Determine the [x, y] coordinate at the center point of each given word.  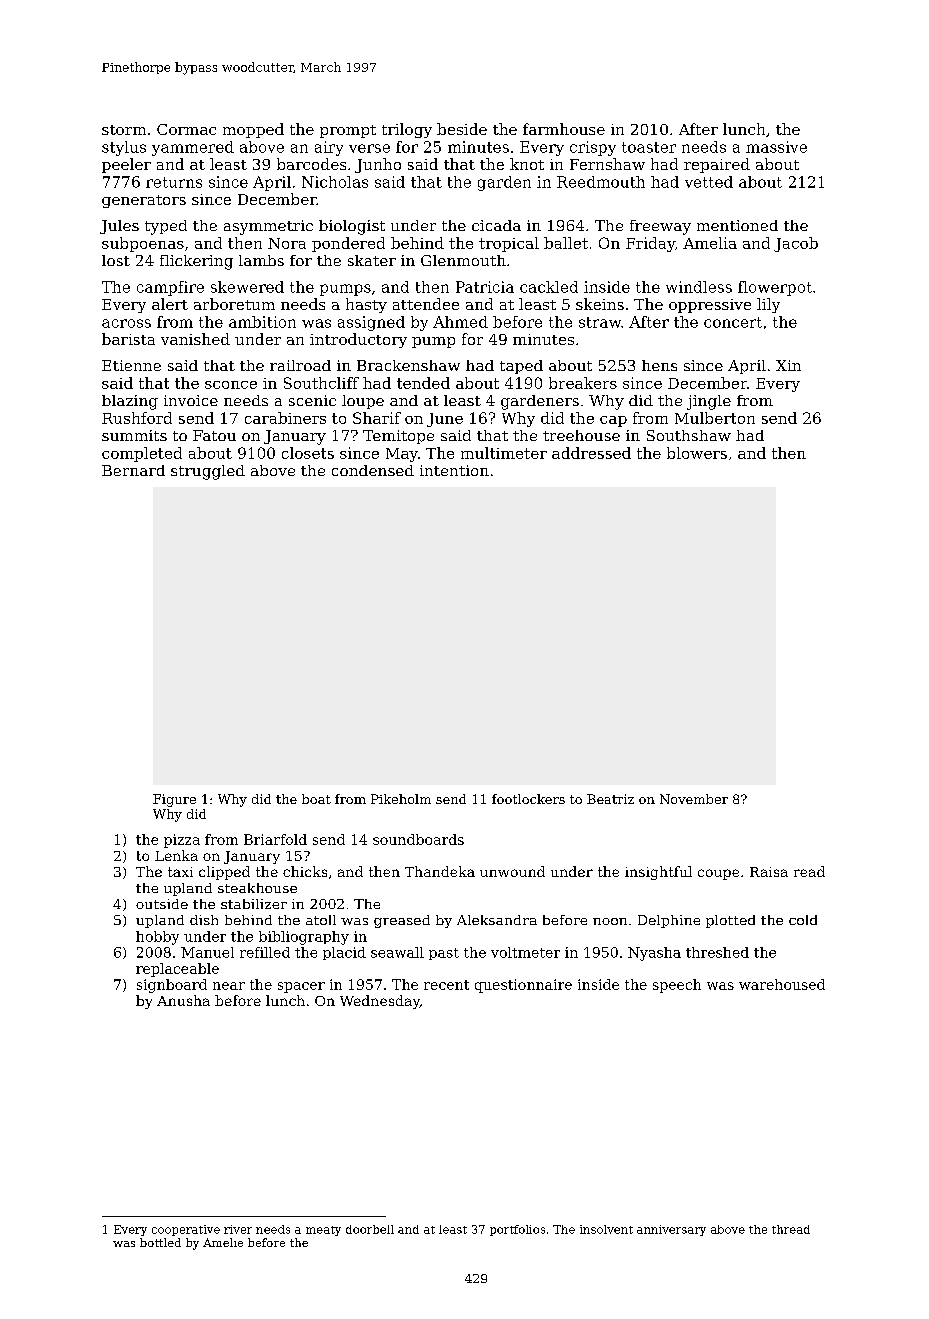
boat [316, 799]
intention [454, 470]
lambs [261, 260]
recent [446, 985]
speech [677, 986]
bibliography [304, 938]
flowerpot [775, 288]
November [694, 799]
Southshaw [689, 435]
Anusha [183, 1000]
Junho [378, 165]
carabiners [285, 418]
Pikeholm [401, 799]
